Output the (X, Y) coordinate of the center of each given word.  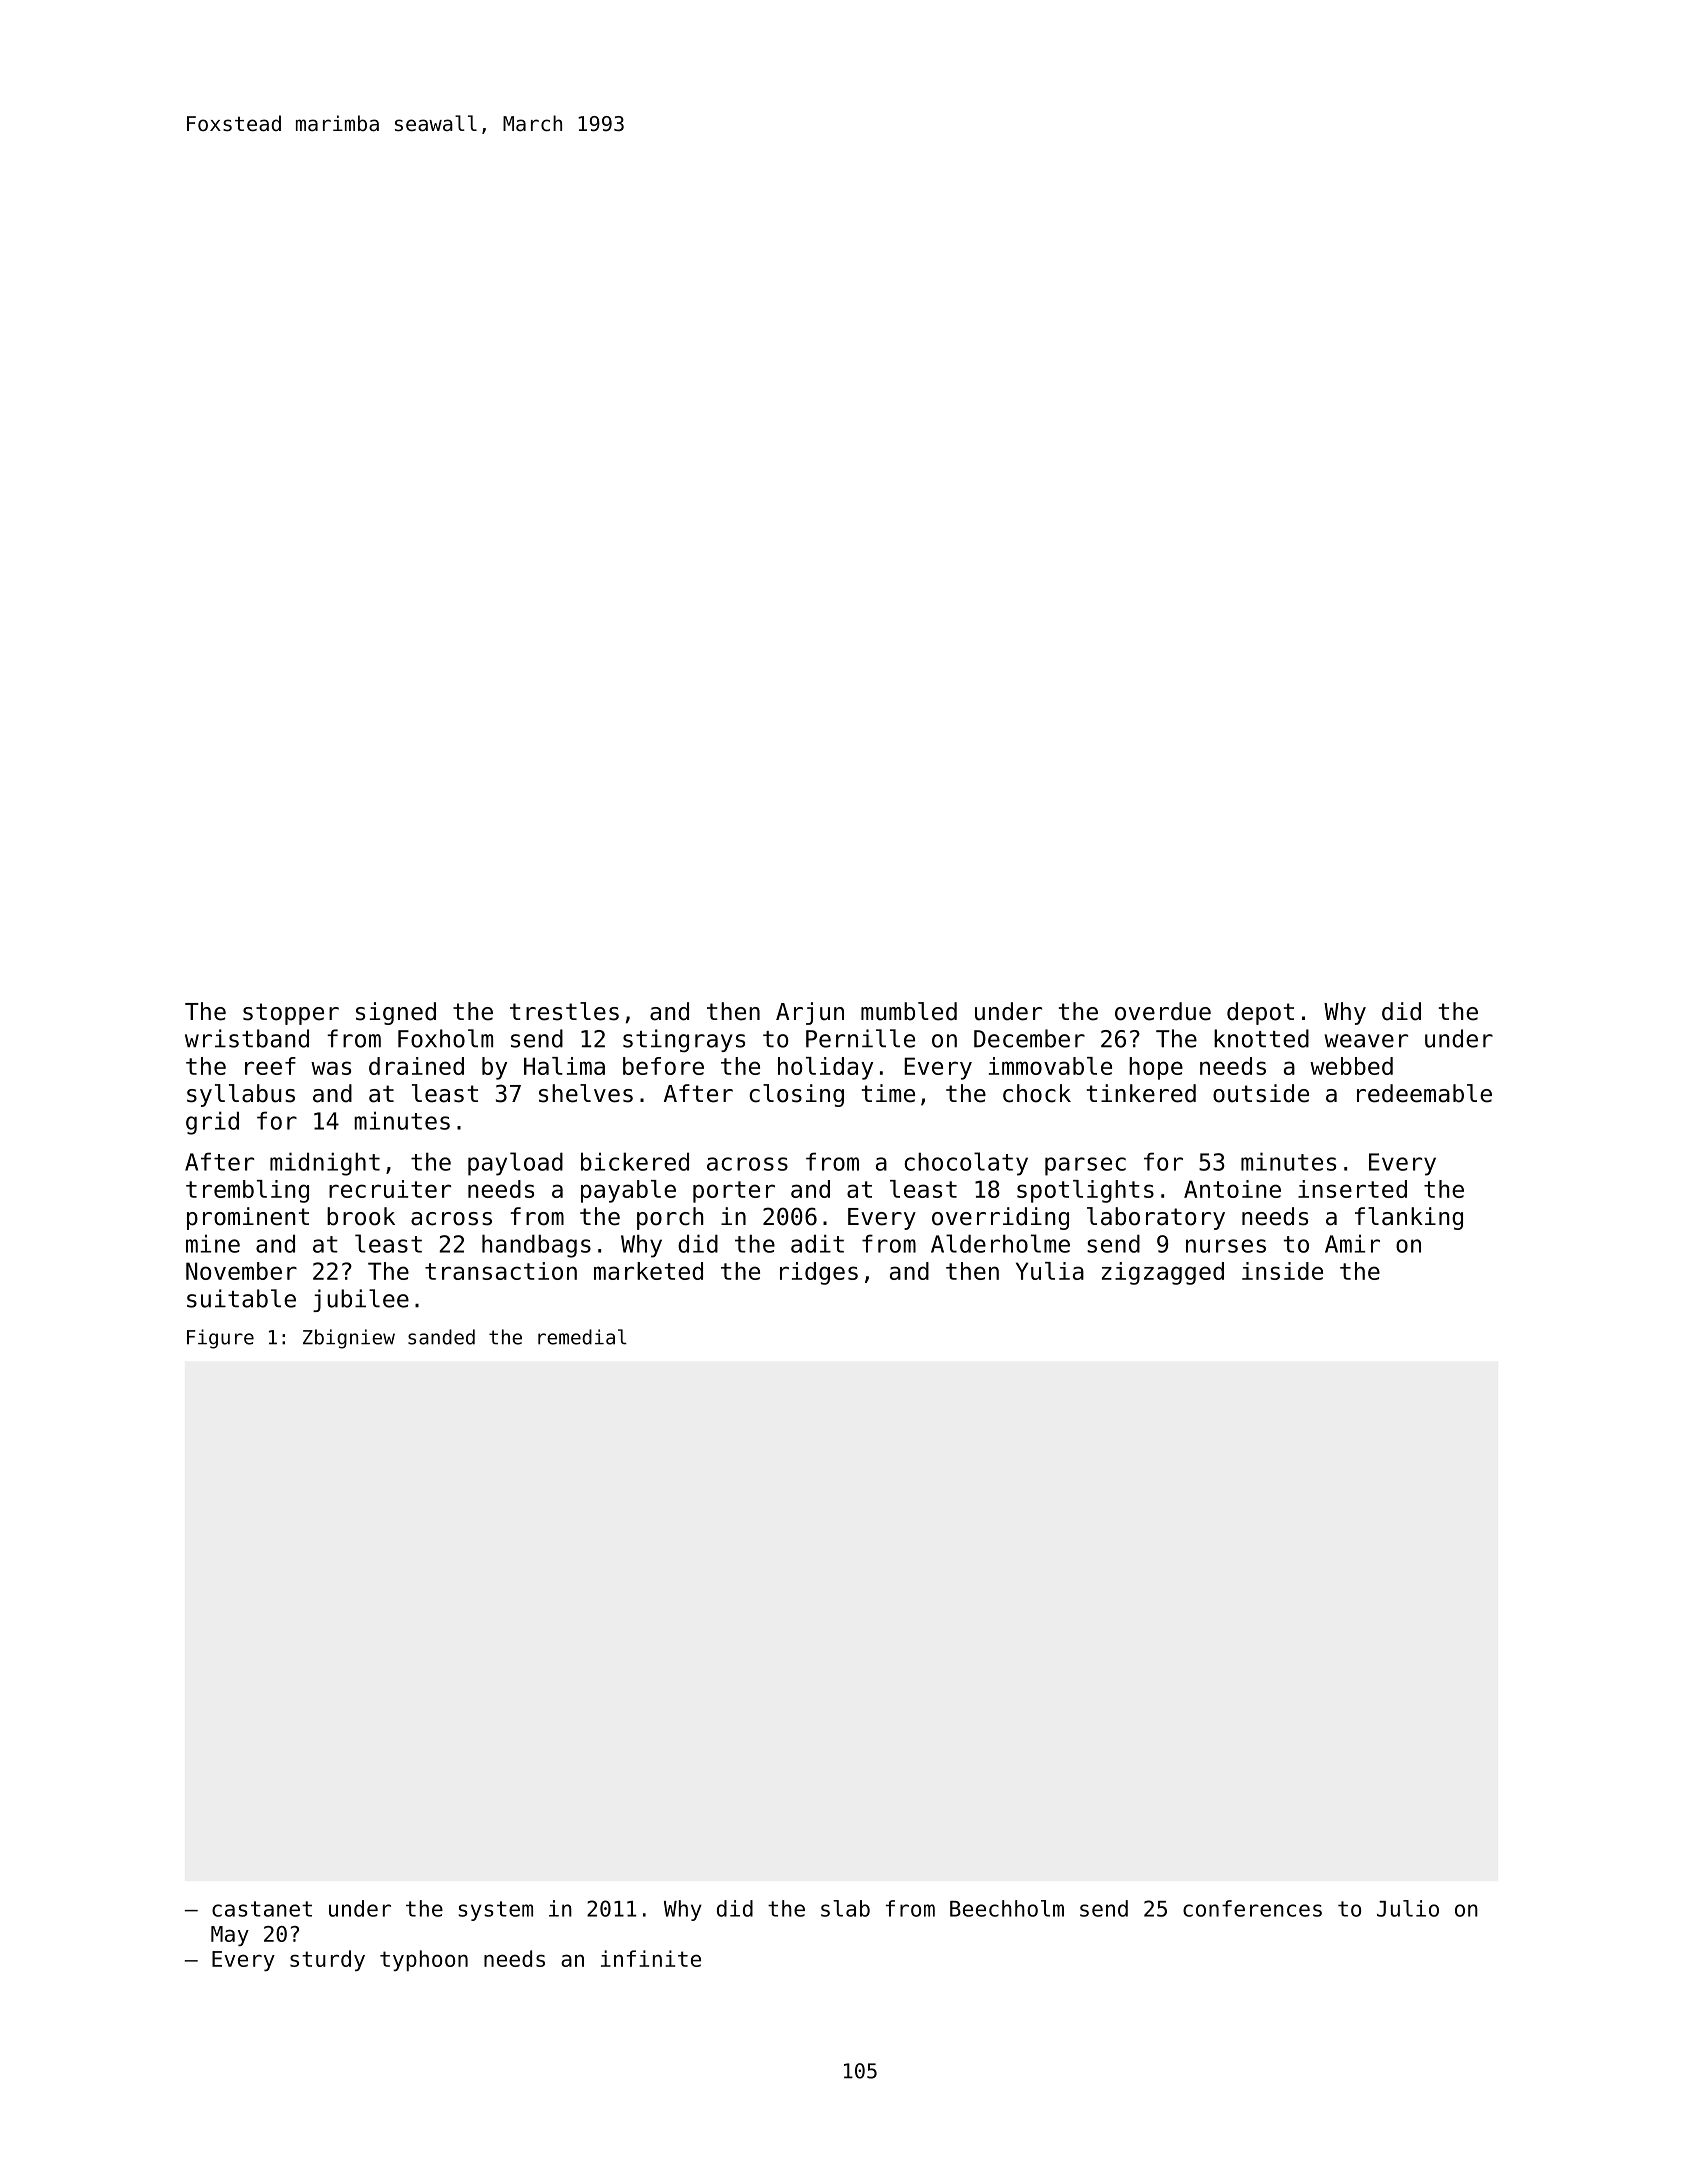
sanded (441, 1337)
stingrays (684, 1040)
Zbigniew (349, 1339)
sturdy (327, 1960)
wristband (247, 1038)
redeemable (1424, 1093)
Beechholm (1007, 1908)
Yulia (1050, 1271)
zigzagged (1163, 1273)
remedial (582, 1337)
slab (845, 1908)
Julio (1408, 1908)
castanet (262, 1909)
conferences (1252, 1908)
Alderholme (1000, 1243)
